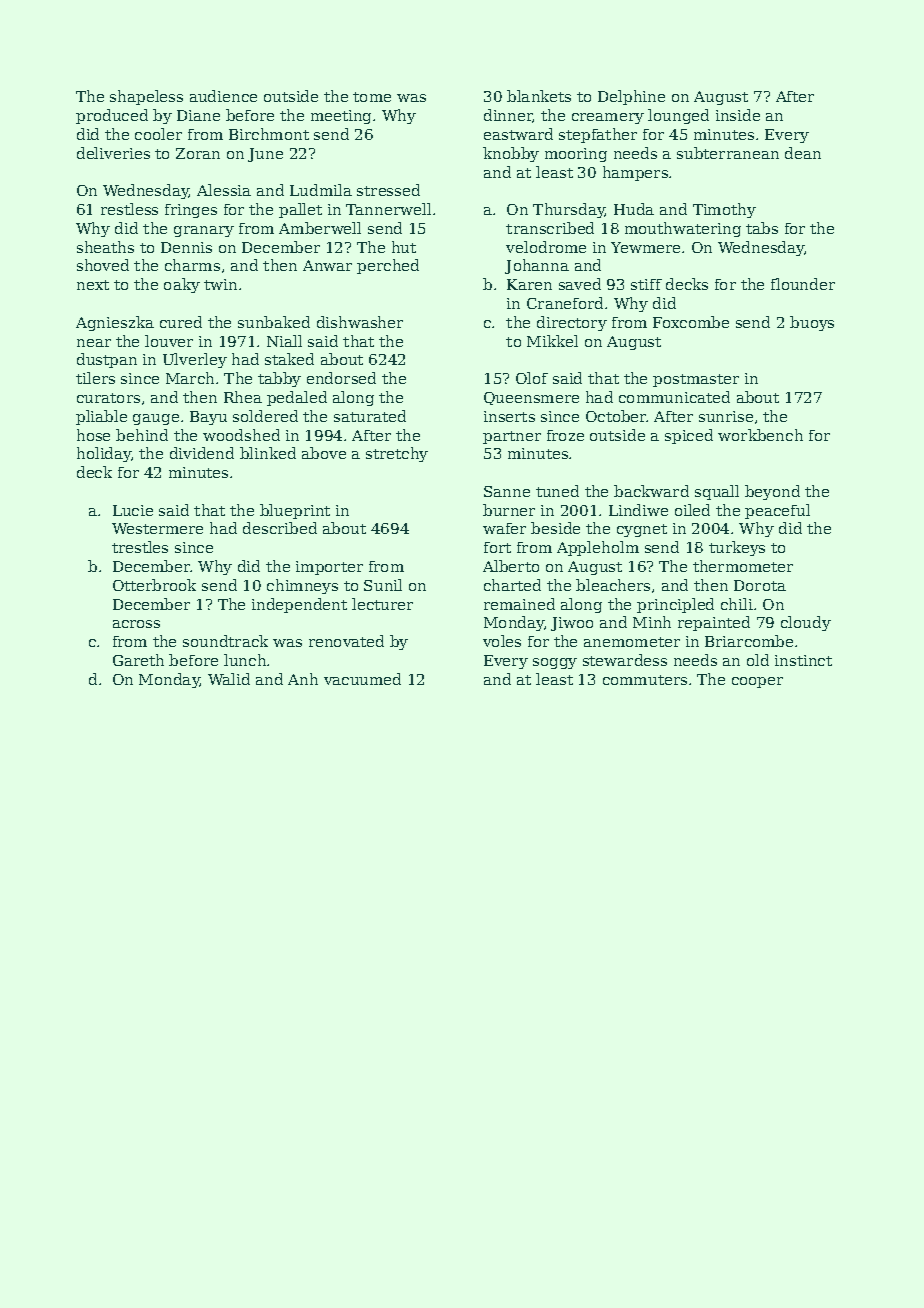  Describe the element at coordinates (772, 492) in the image. I see `beyond` at that location.
